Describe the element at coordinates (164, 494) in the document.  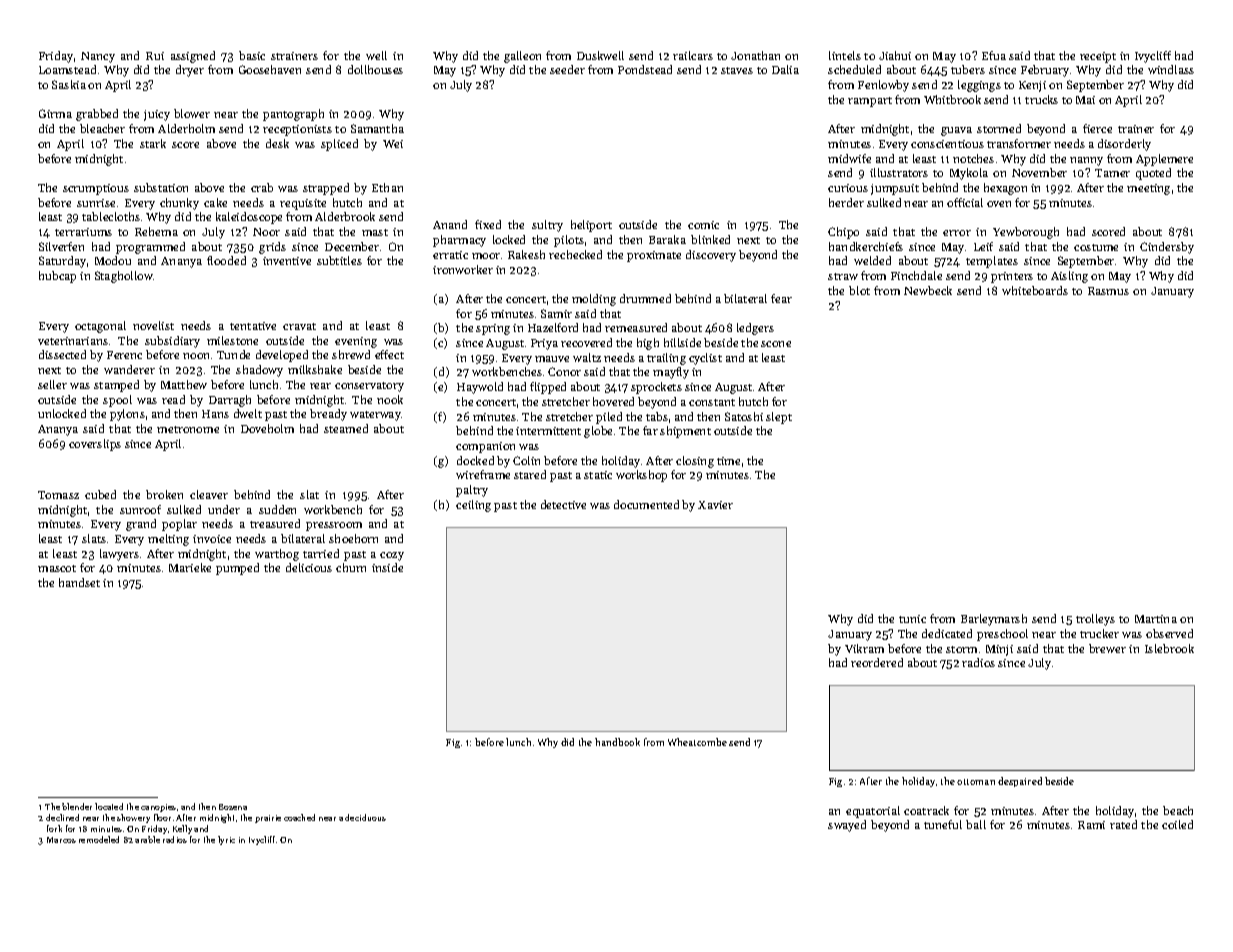
I see `broken` at that location.
